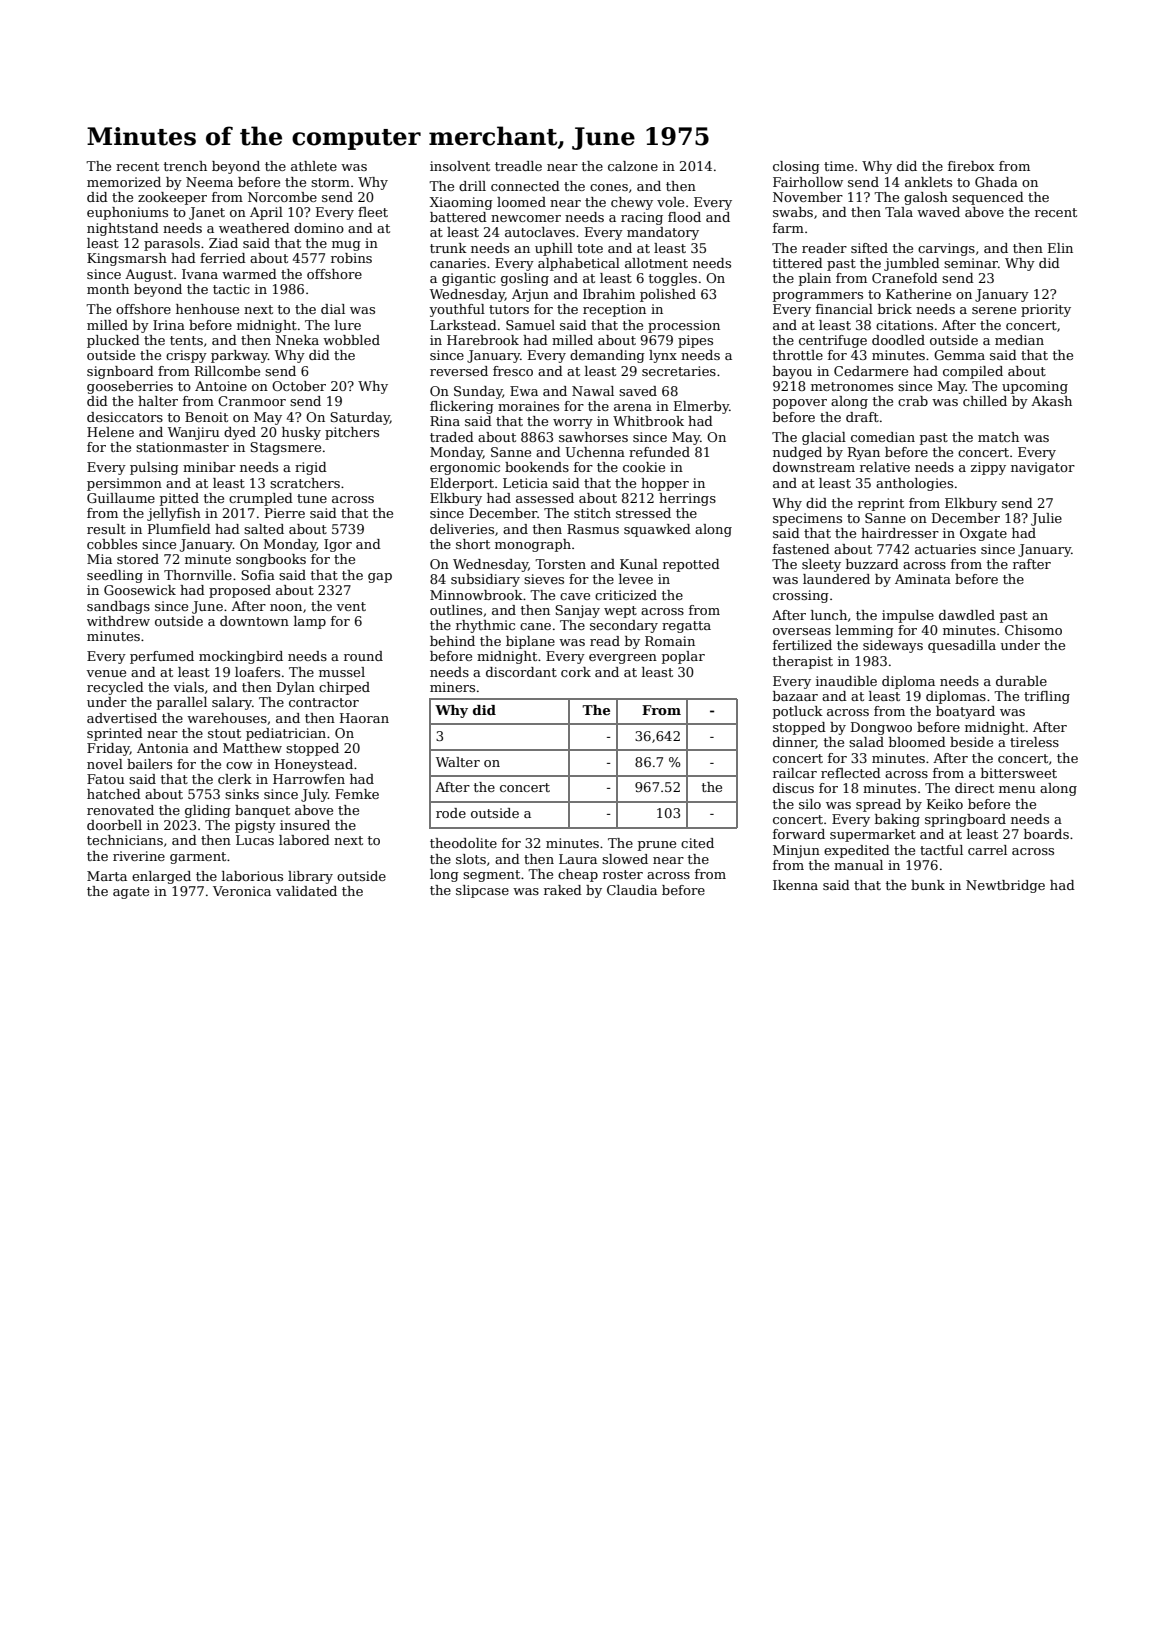 The height and width of the page is (1651, 1167). Describe the element at coordinates (264, 529) in the page. I see `salted` at that location.
